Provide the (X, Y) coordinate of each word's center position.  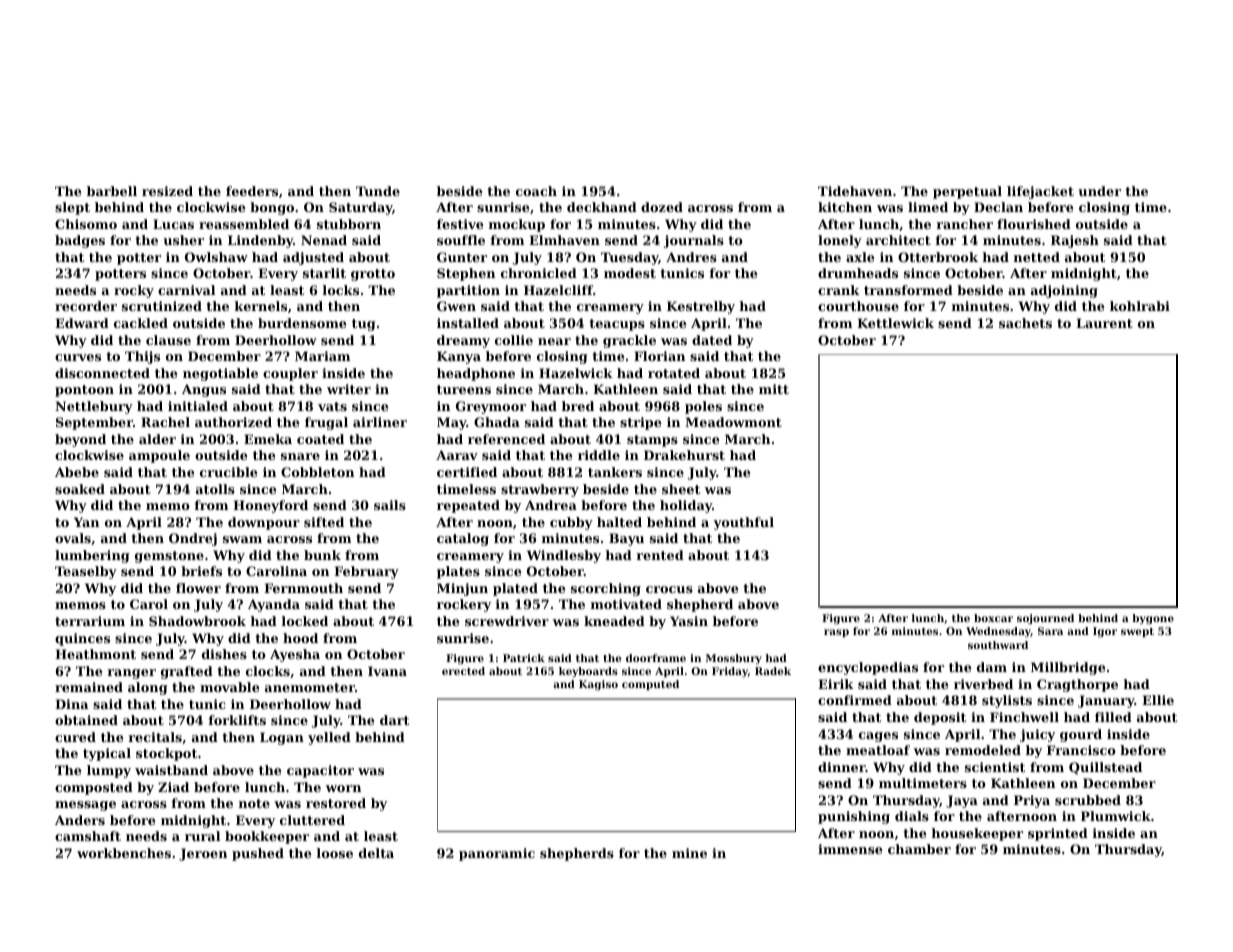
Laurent (1104, 323)
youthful (743, 523)
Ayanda (274, 605)
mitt (774, 389)
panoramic (497, 854)
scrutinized (162, 306)
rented (660, 555)
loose (335, 853)
